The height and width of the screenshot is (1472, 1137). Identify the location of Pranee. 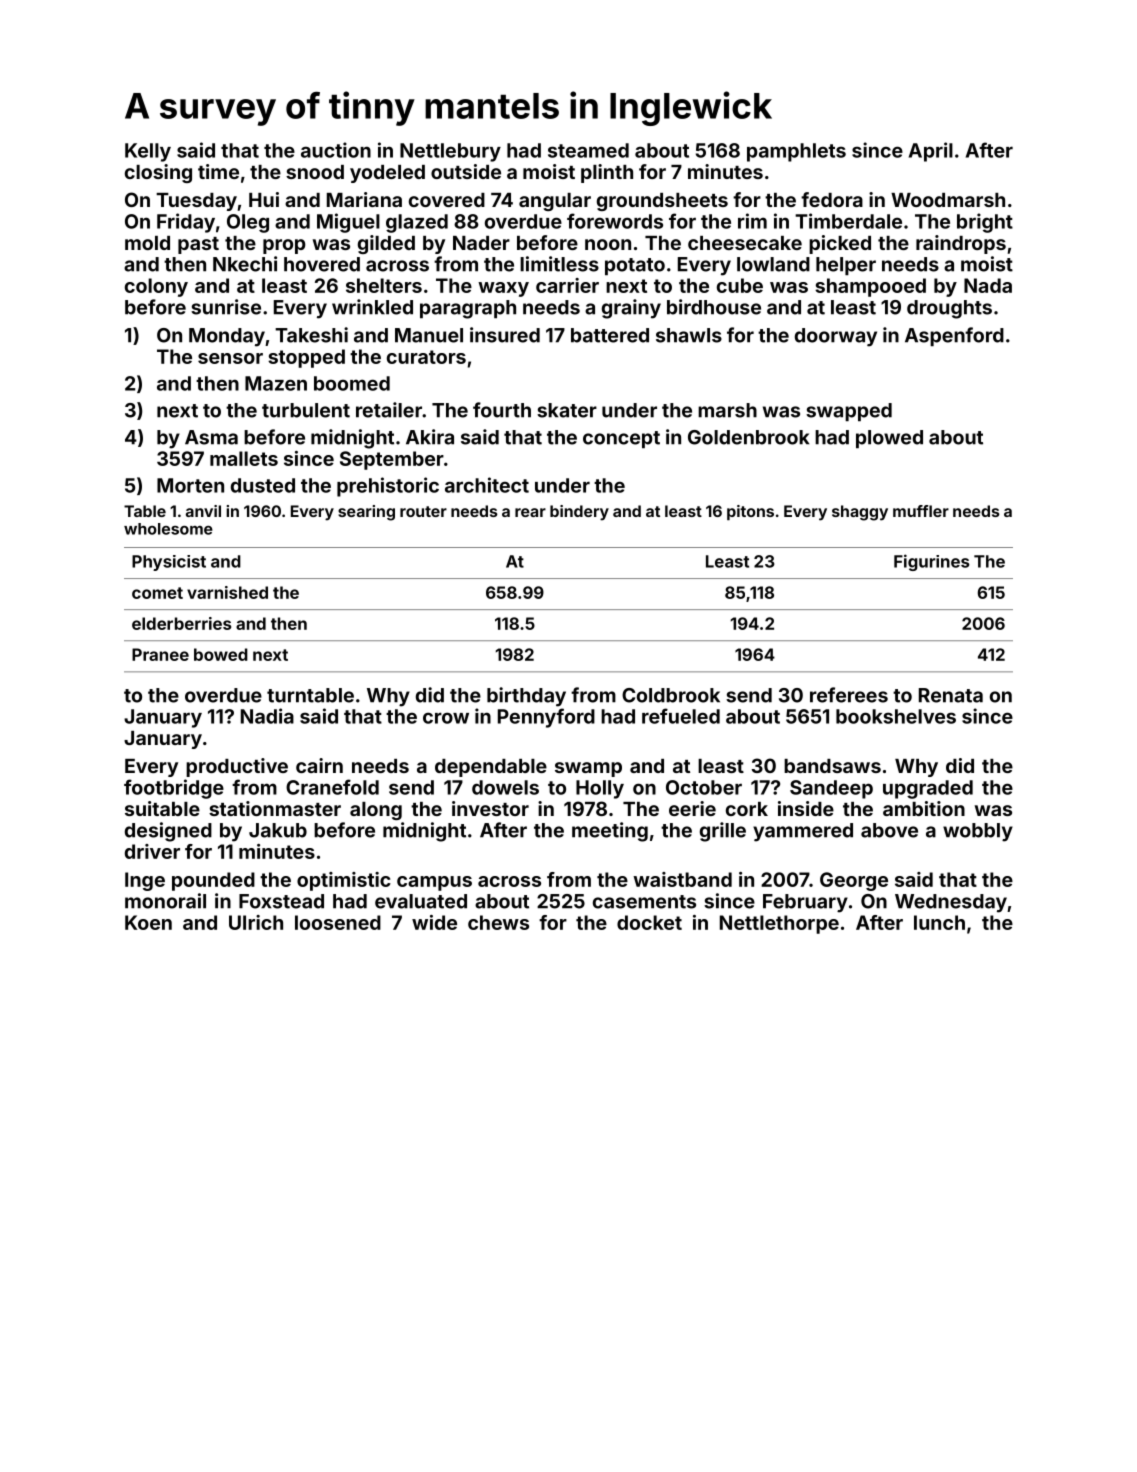
(160, 654).
